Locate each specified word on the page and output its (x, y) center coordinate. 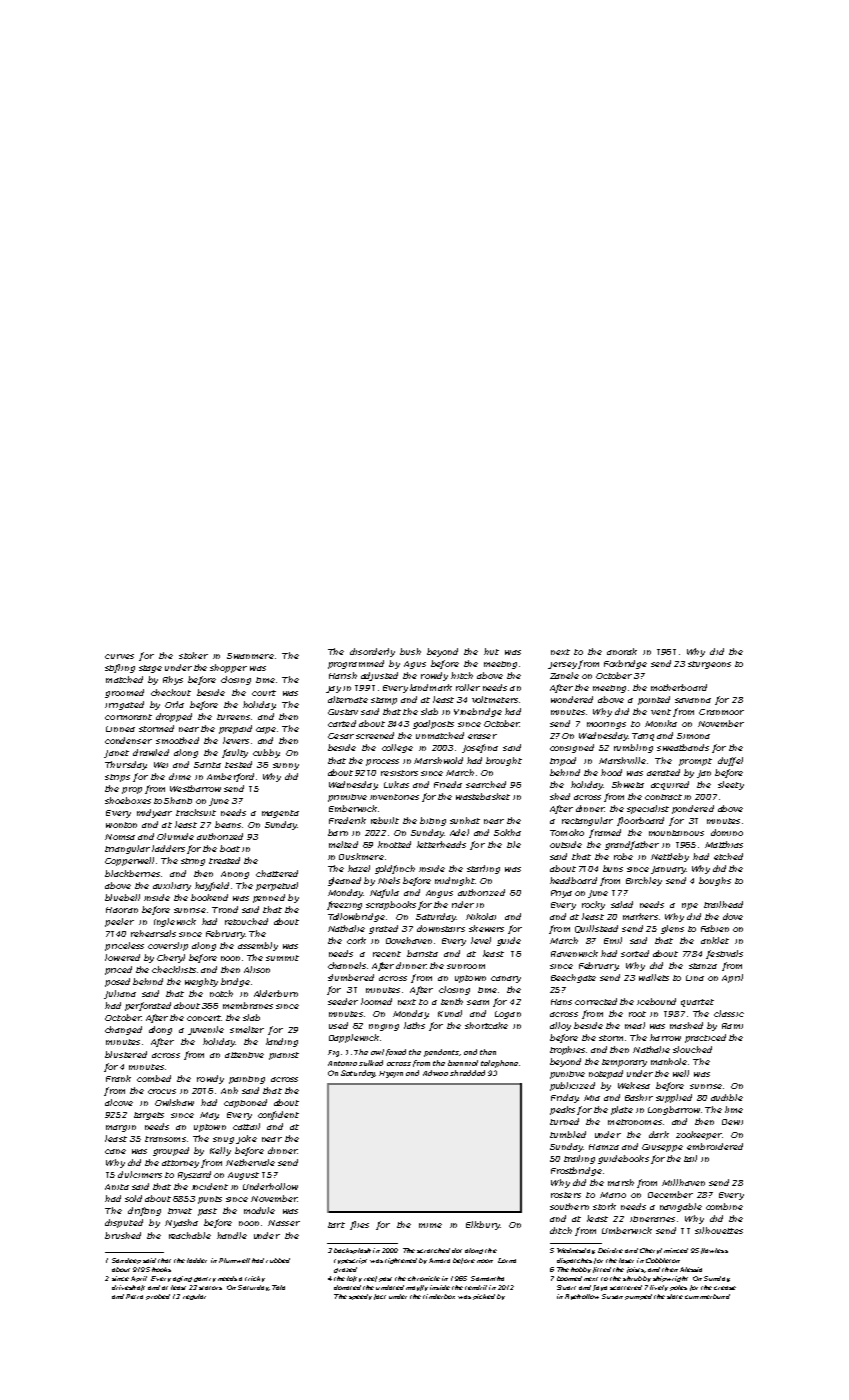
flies (359, 1225)
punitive (567, 1075)
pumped (638, 1297)
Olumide (175, 836)
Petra (134, 1296)
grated (383, 929)
